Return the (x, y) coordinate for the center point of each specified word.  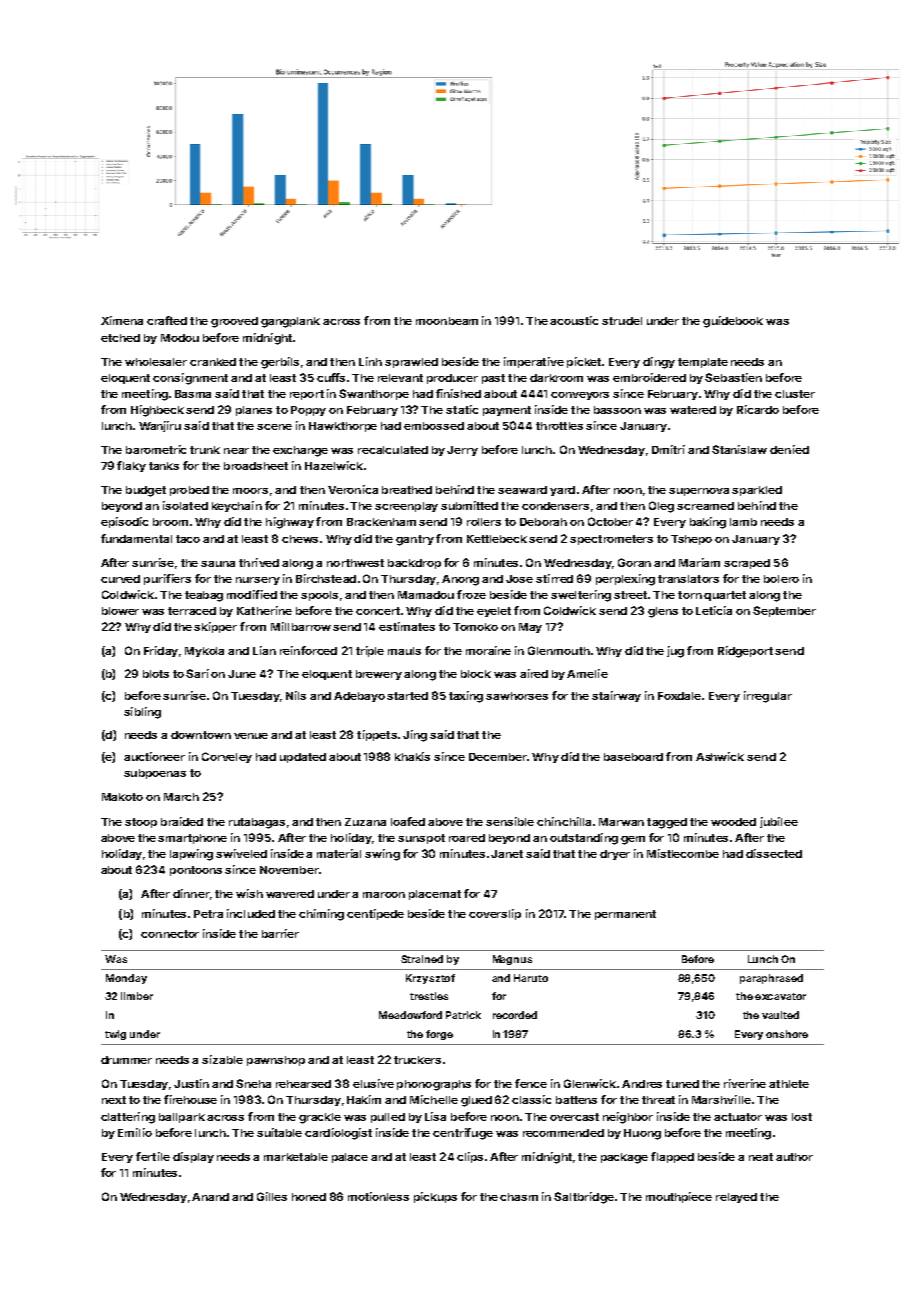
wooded (733, 822)
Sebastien (733, 377)
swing (382, 855)
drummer (126, 1060)
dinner (191, 893)
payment (507, 411)
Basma (193, 394)
